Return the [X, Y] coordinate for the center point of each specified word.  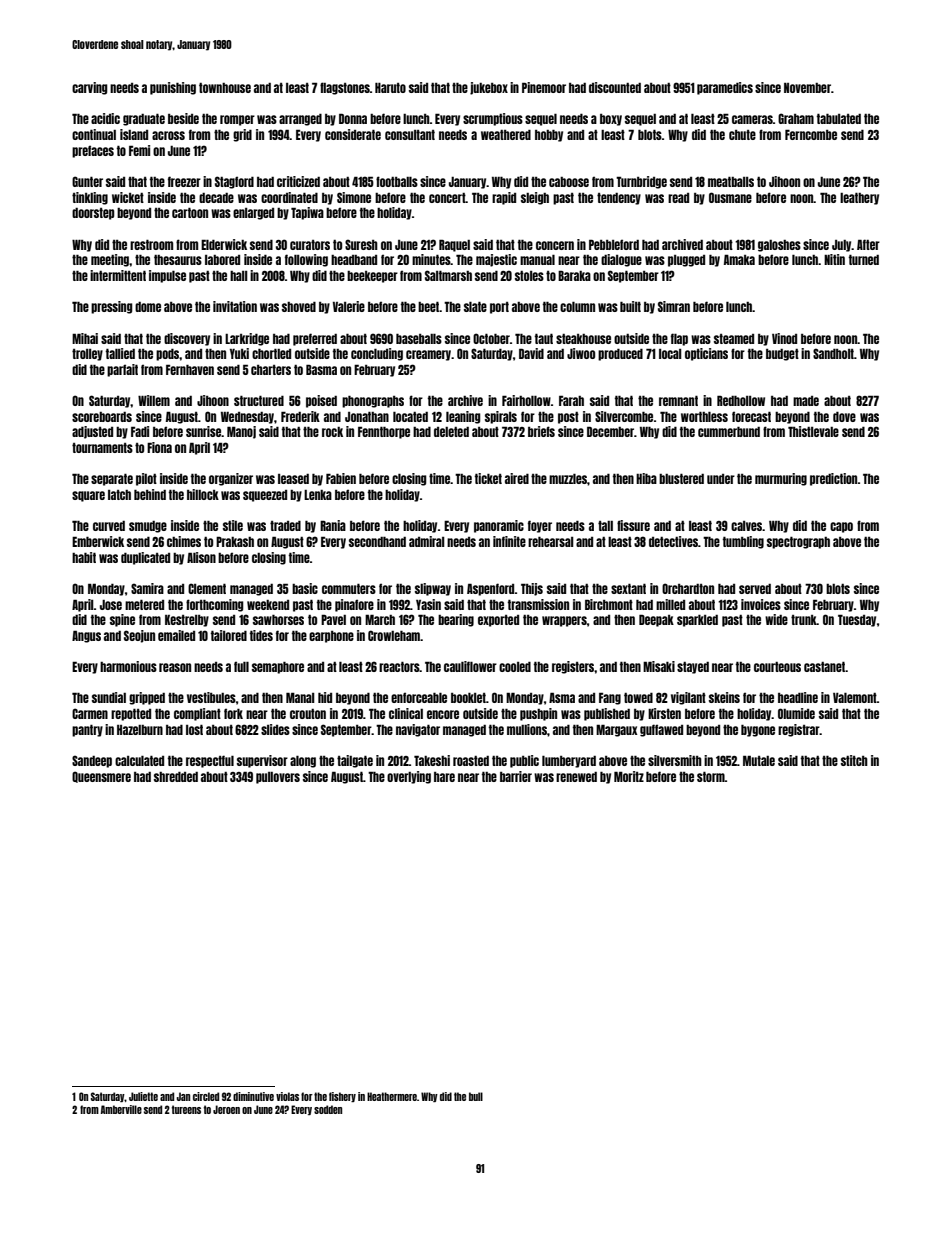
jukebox [489, 88]
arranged [300, 120]
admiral [427, 541]
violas [287, 1096]
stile [233, 525]
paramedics [725, 88]
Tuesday [857, 620]
